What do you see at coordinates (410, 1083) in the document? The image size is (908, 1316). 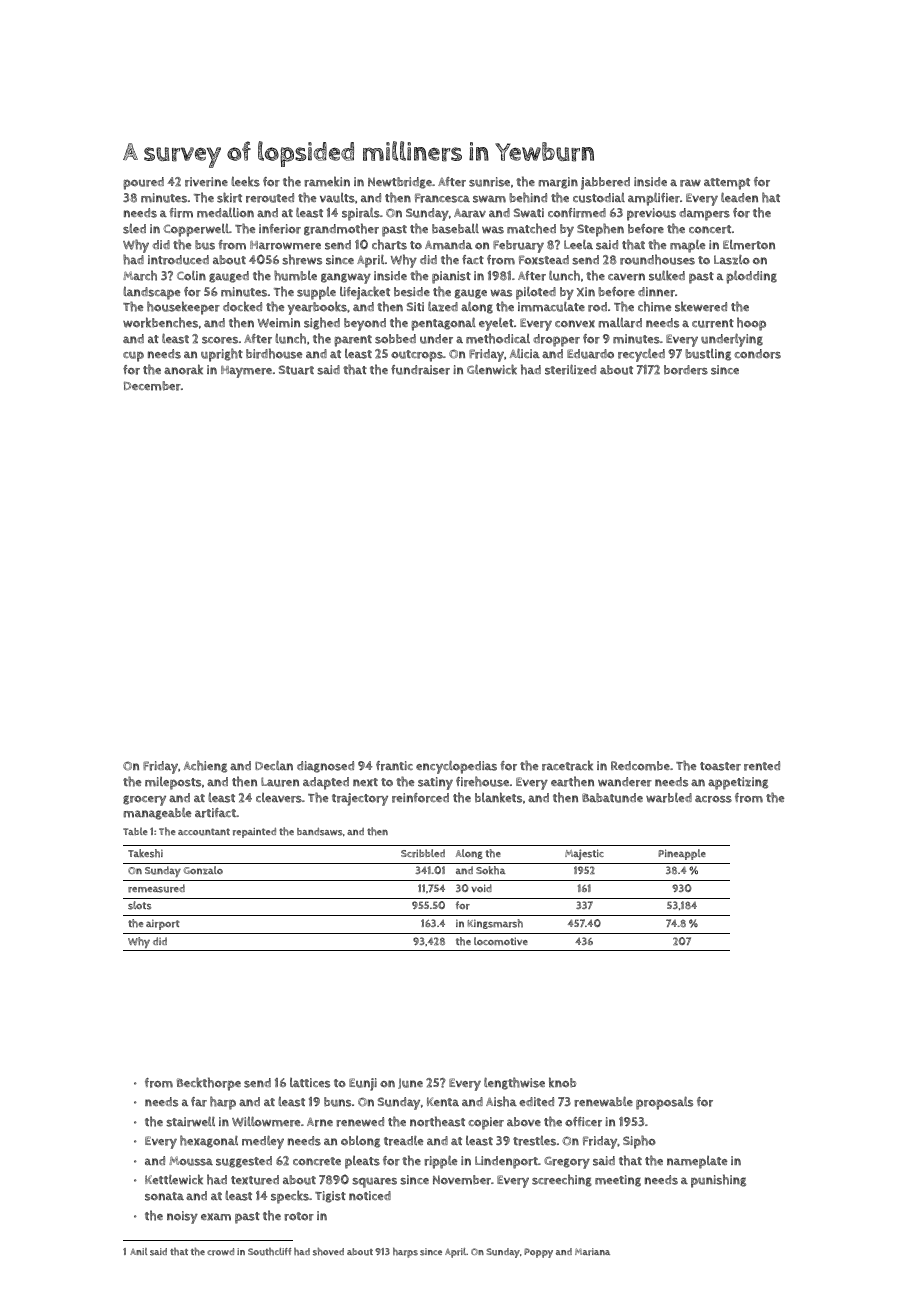 I see `June` at bounding box center [410, 1083].
